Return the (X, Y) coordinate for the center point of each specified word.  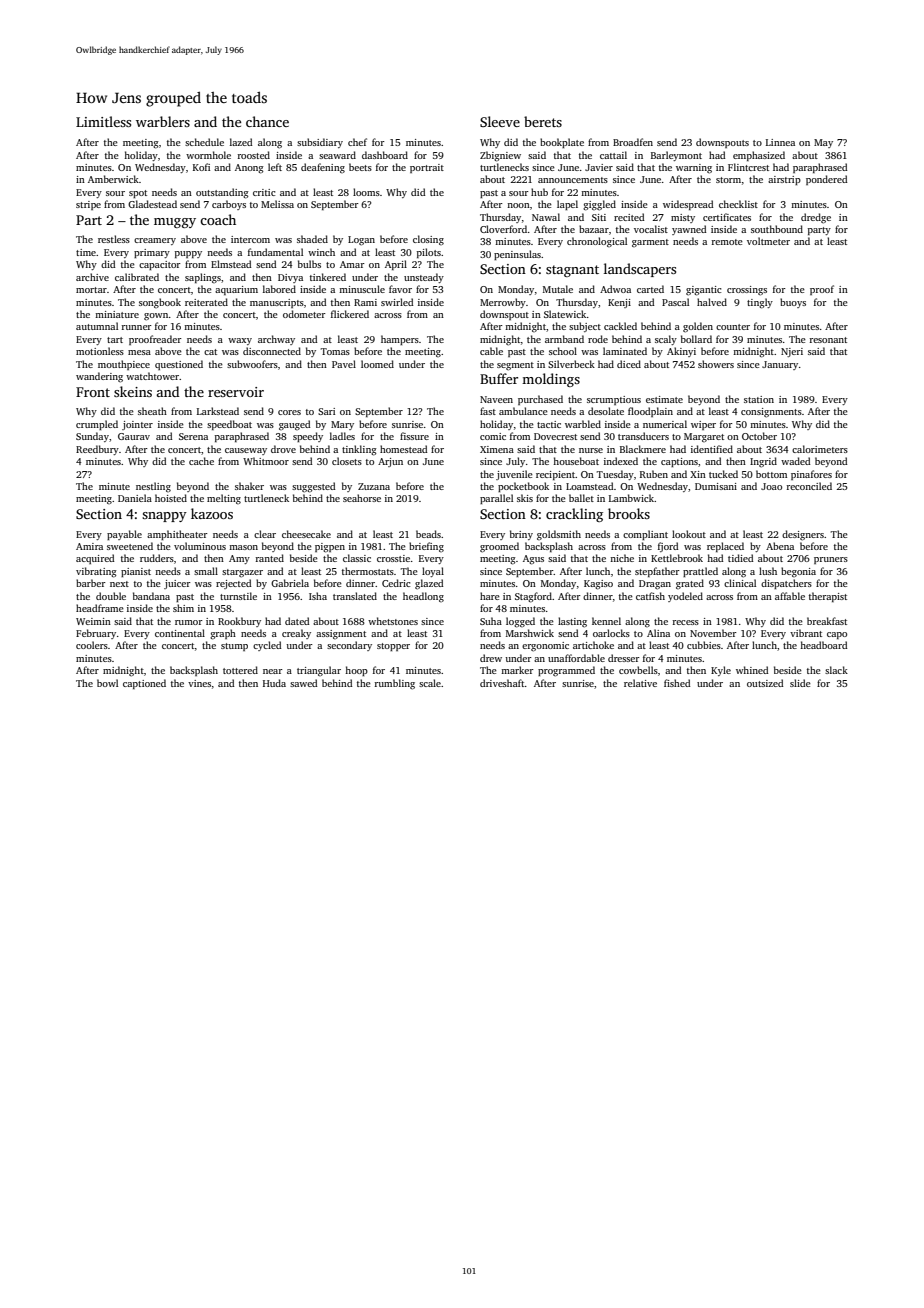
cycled (267, 646)
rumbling (395, 684)
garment (650, 243)
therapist (828, 597)
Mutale (558, 289)
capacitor (160, 265)
